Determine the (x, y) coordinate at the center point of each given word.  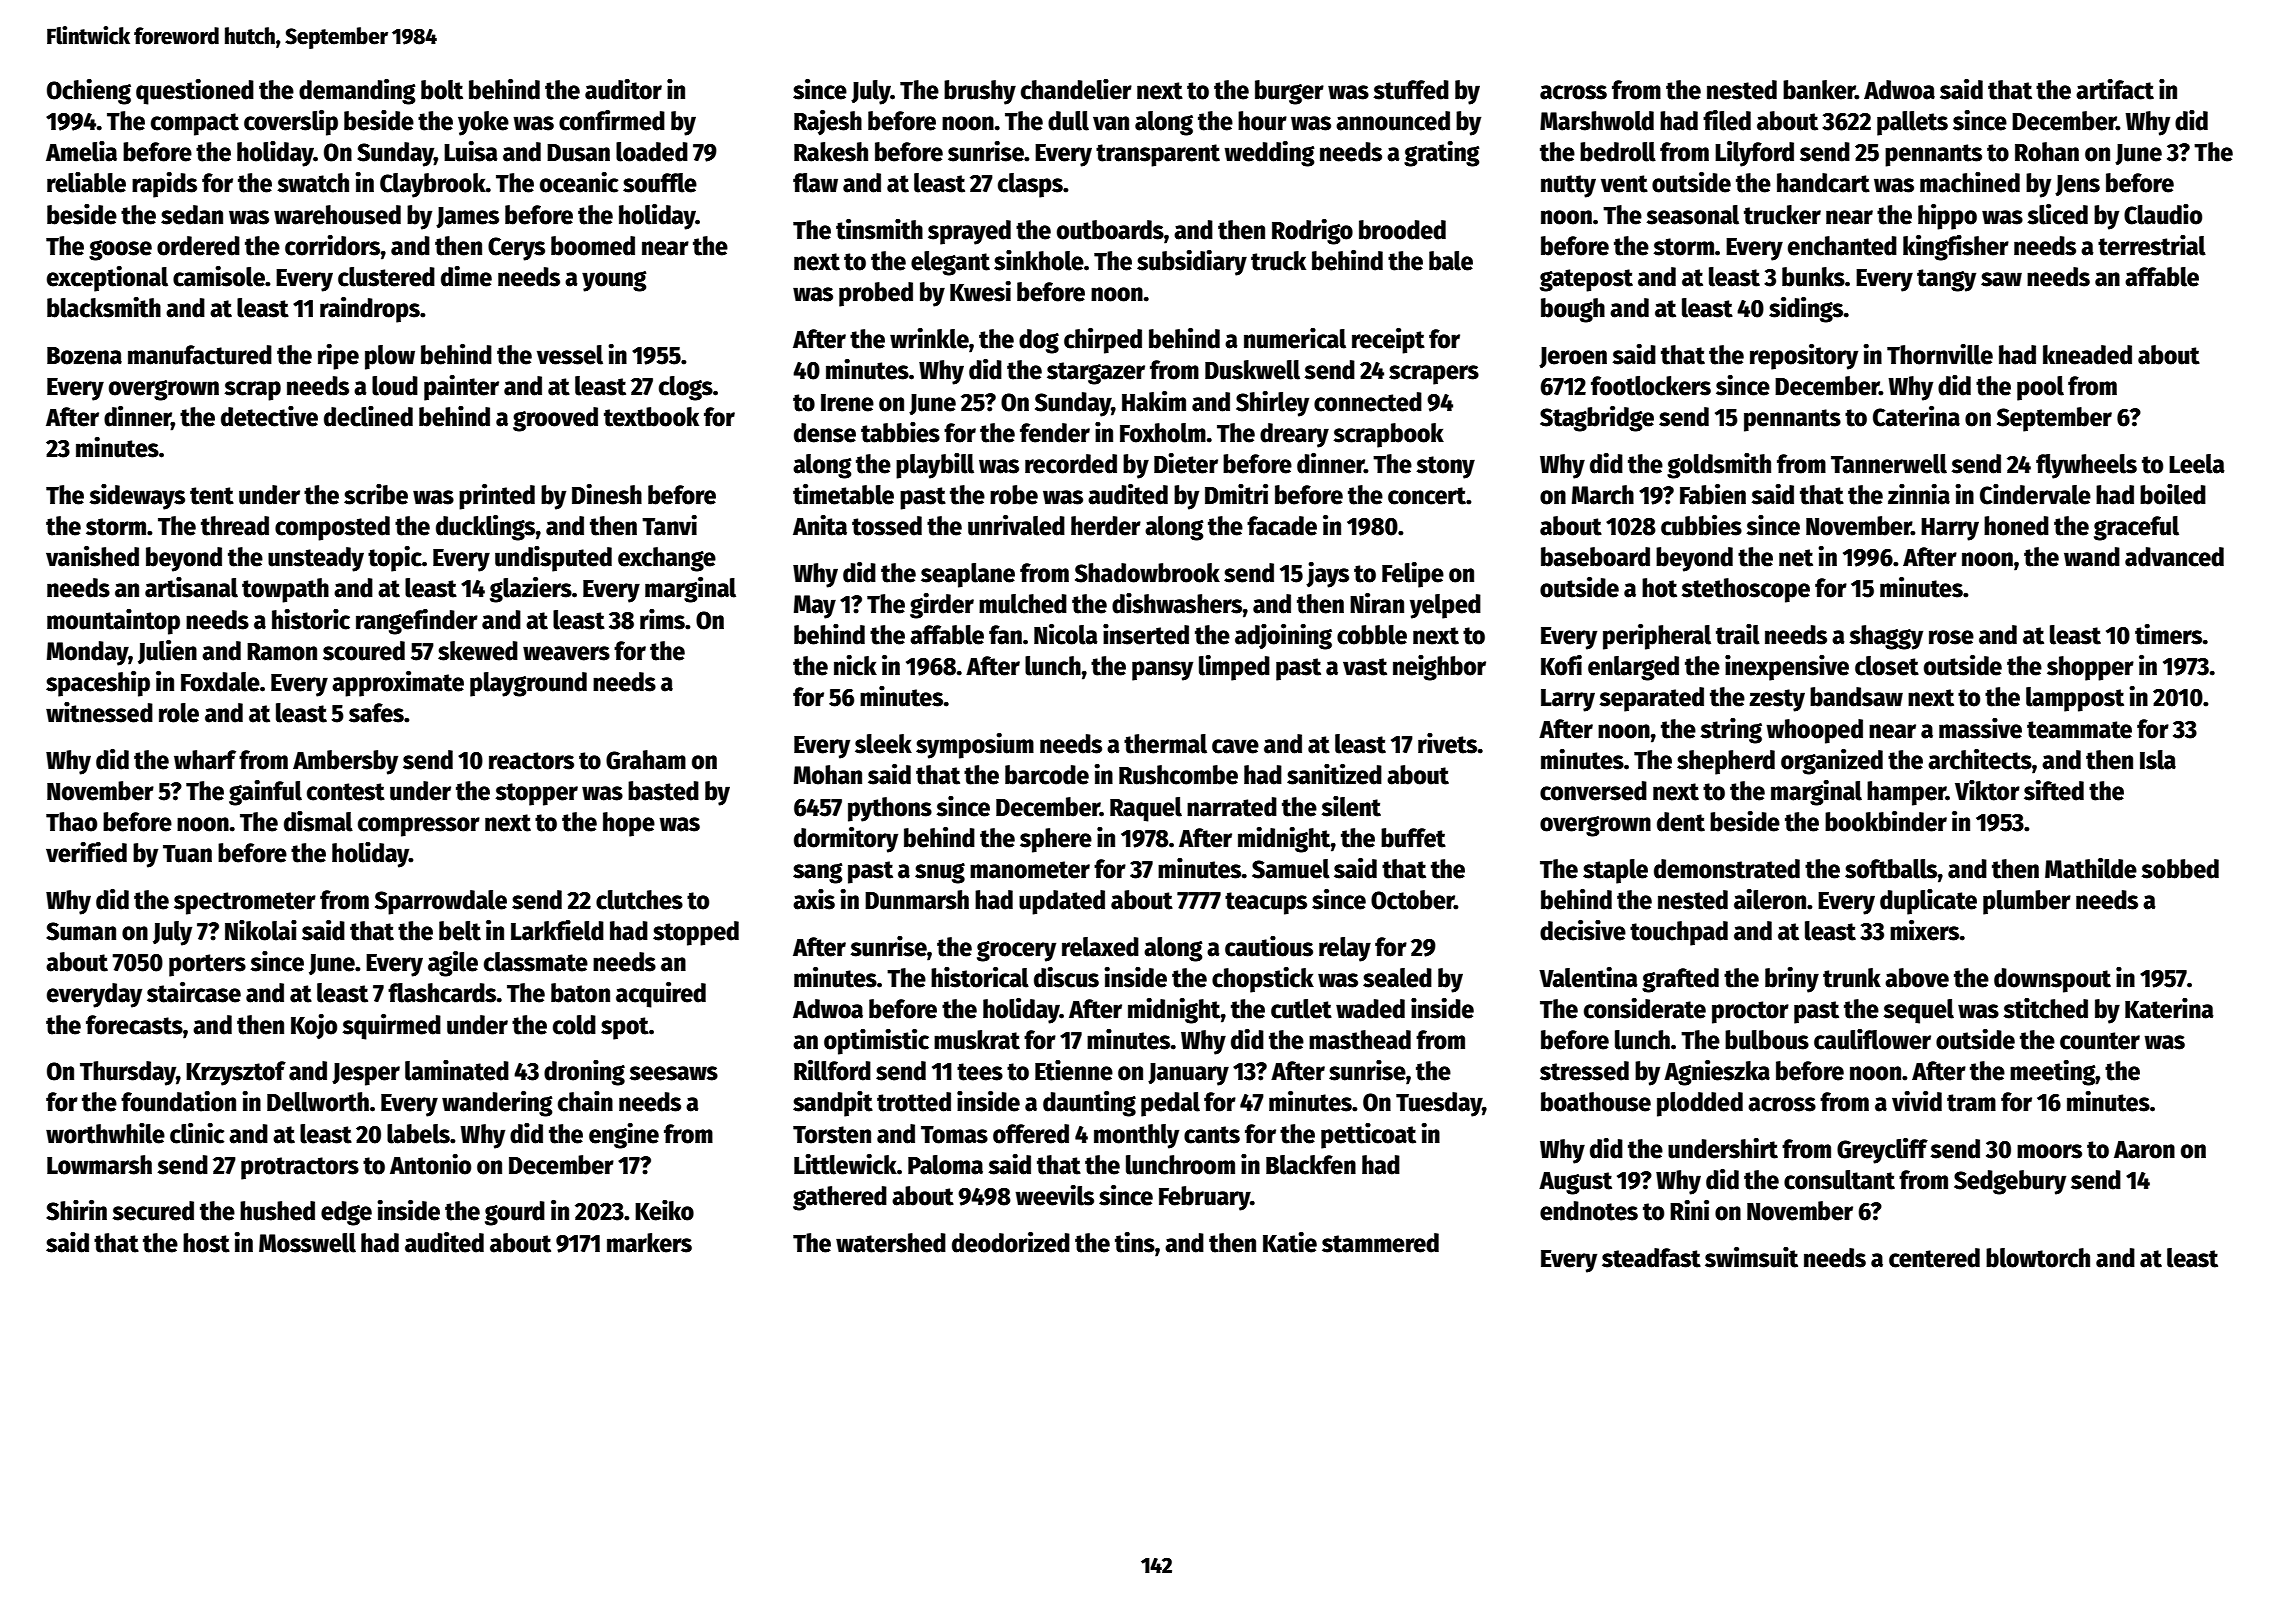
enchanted (1842, 246)
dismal (318, 821)
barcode (1047, 775)
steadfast (1651, 1258)
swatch (313, 183)
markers (649, 1243)
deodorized (1011, 1242)
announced (1393, 121)
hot (1659, 588)
